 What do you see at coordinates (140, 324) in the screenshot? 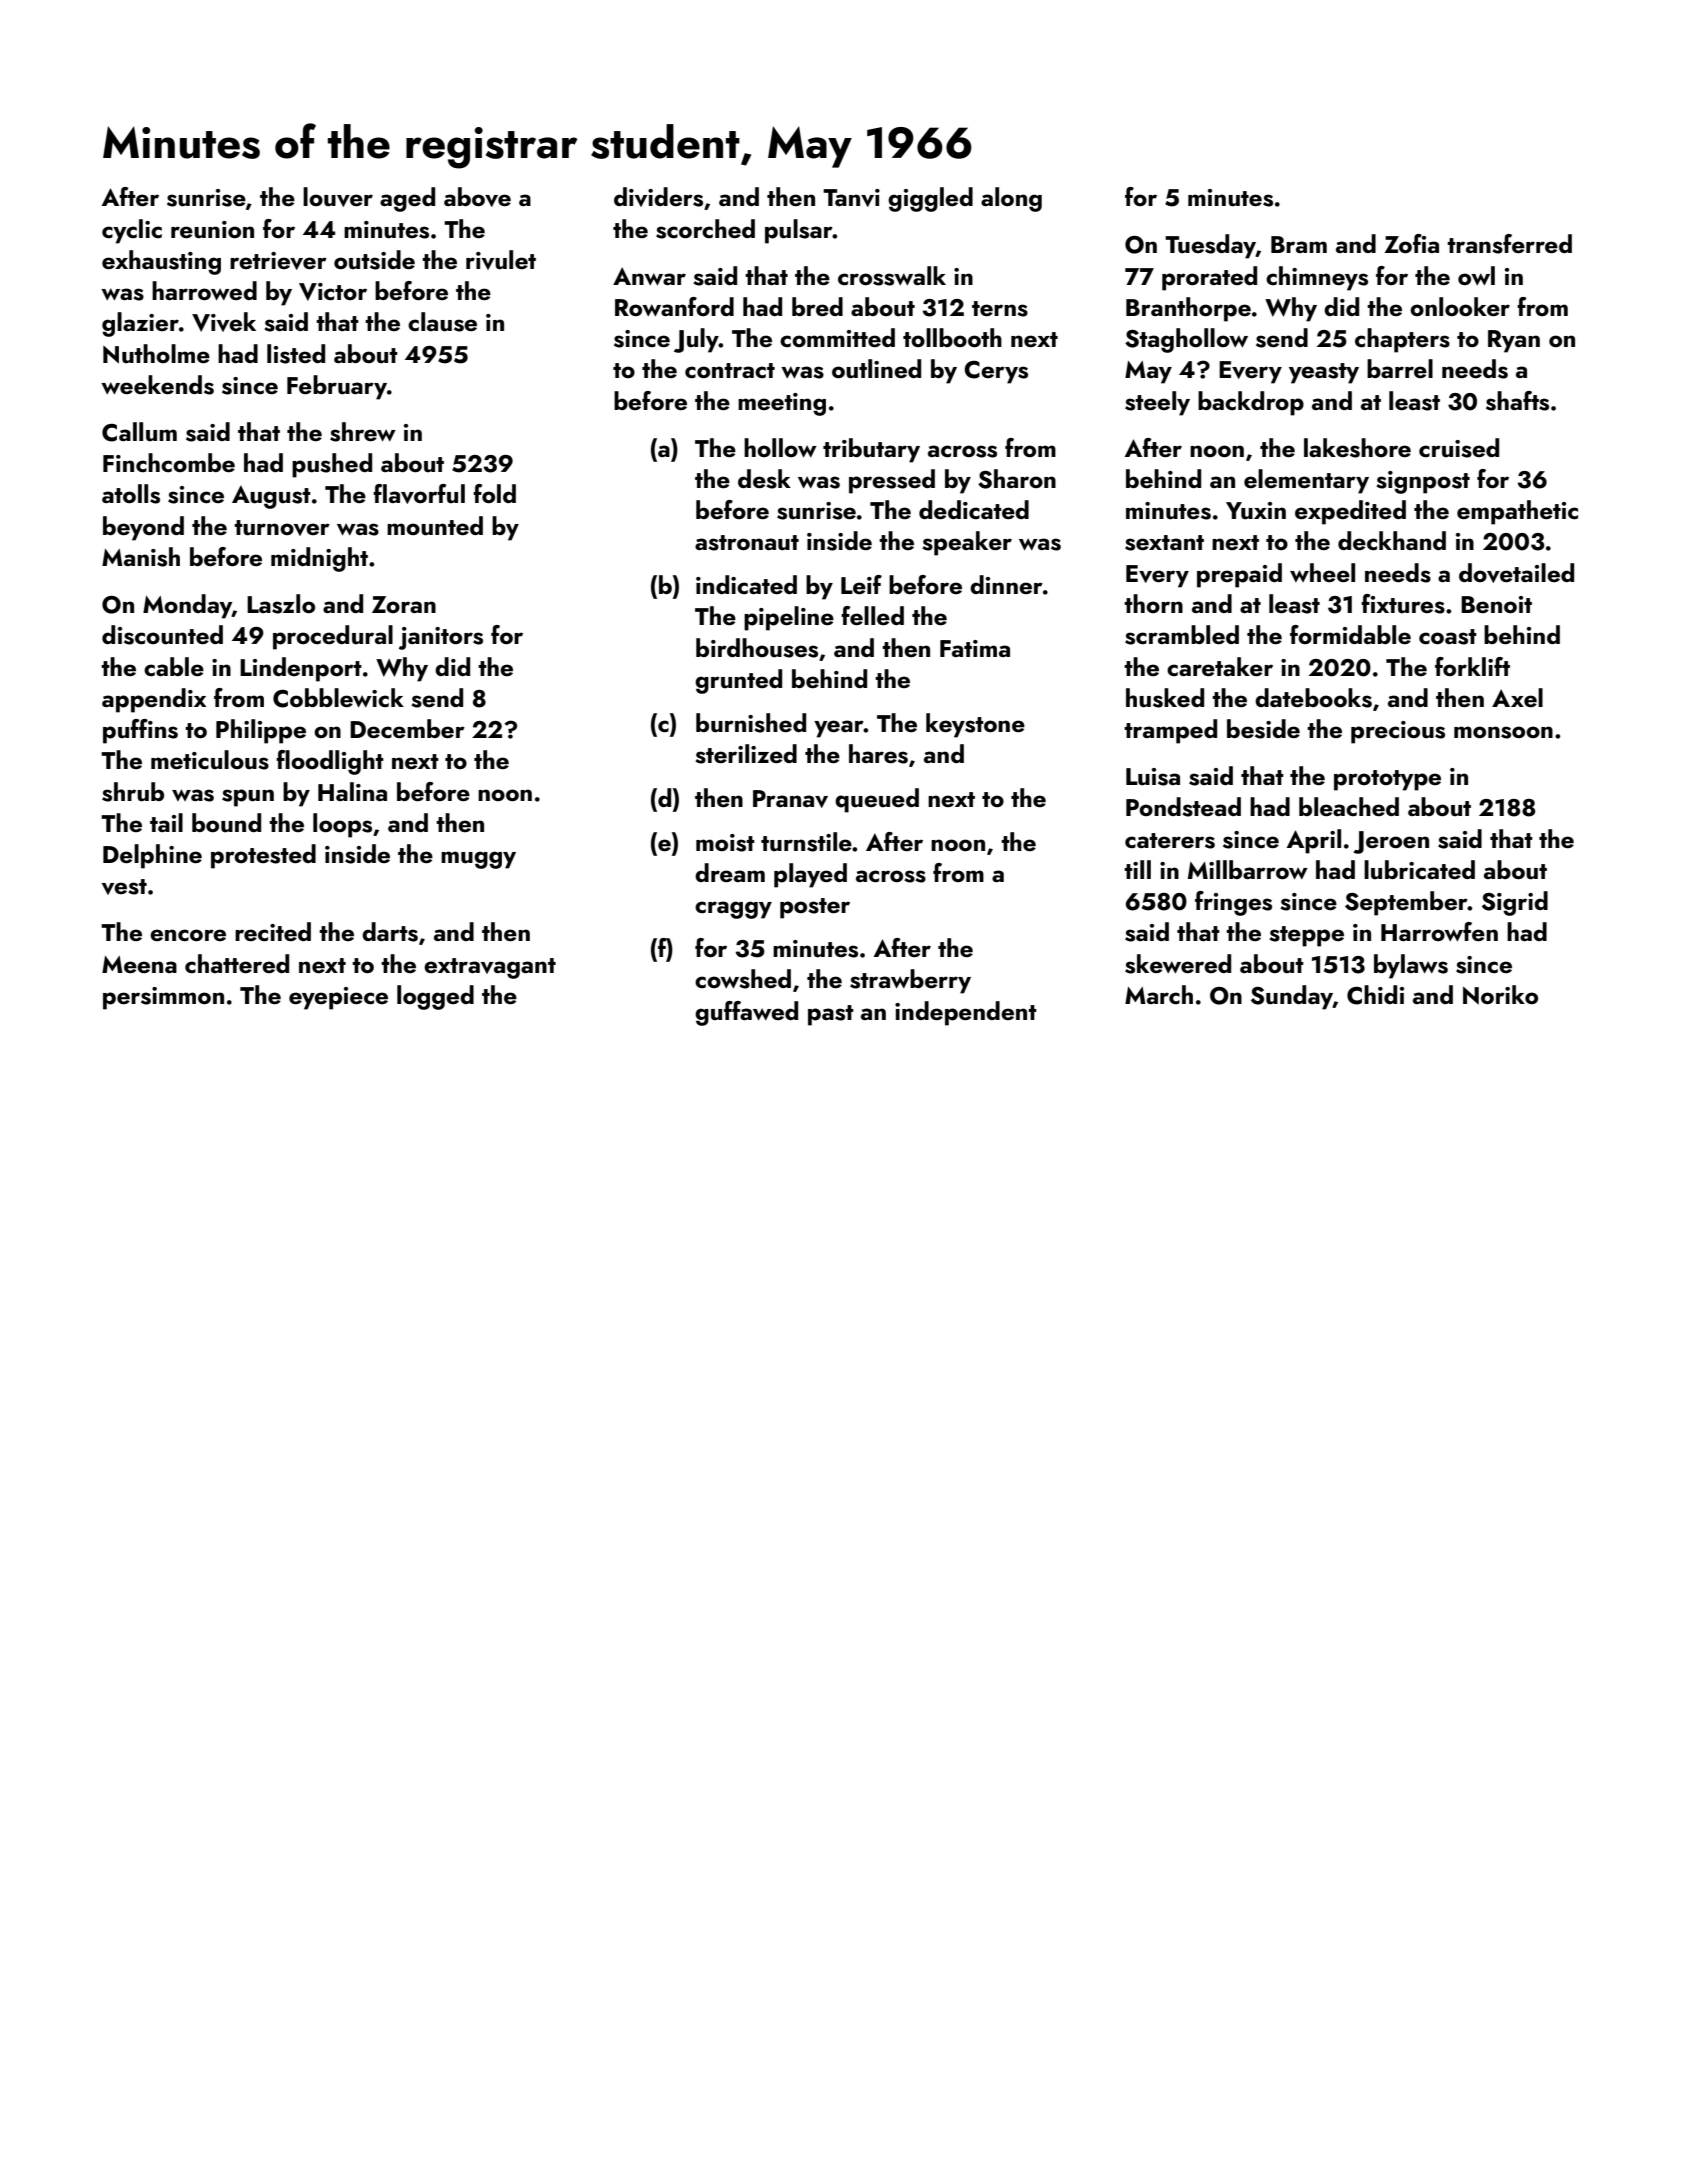
I see `glazier` at bounding box center [140, 324].
